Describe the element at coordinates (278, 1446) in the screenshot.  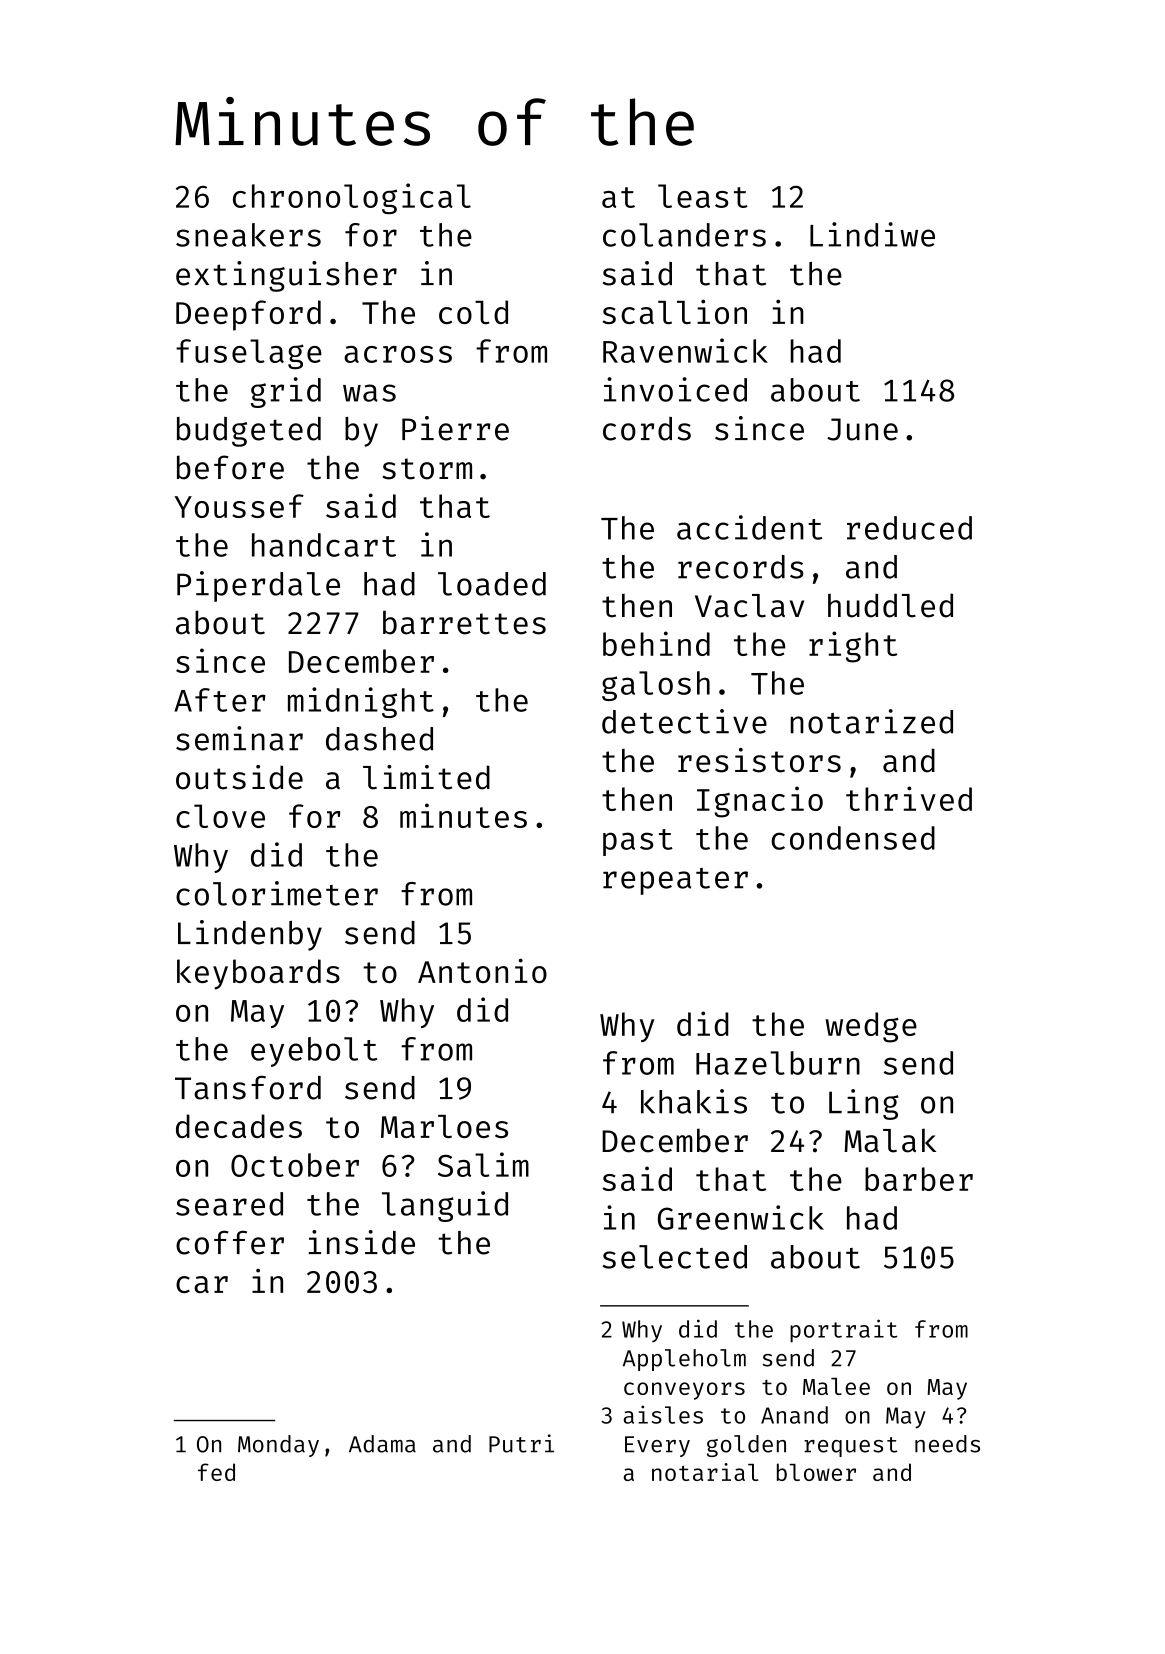
I see `Monday` at that location.
